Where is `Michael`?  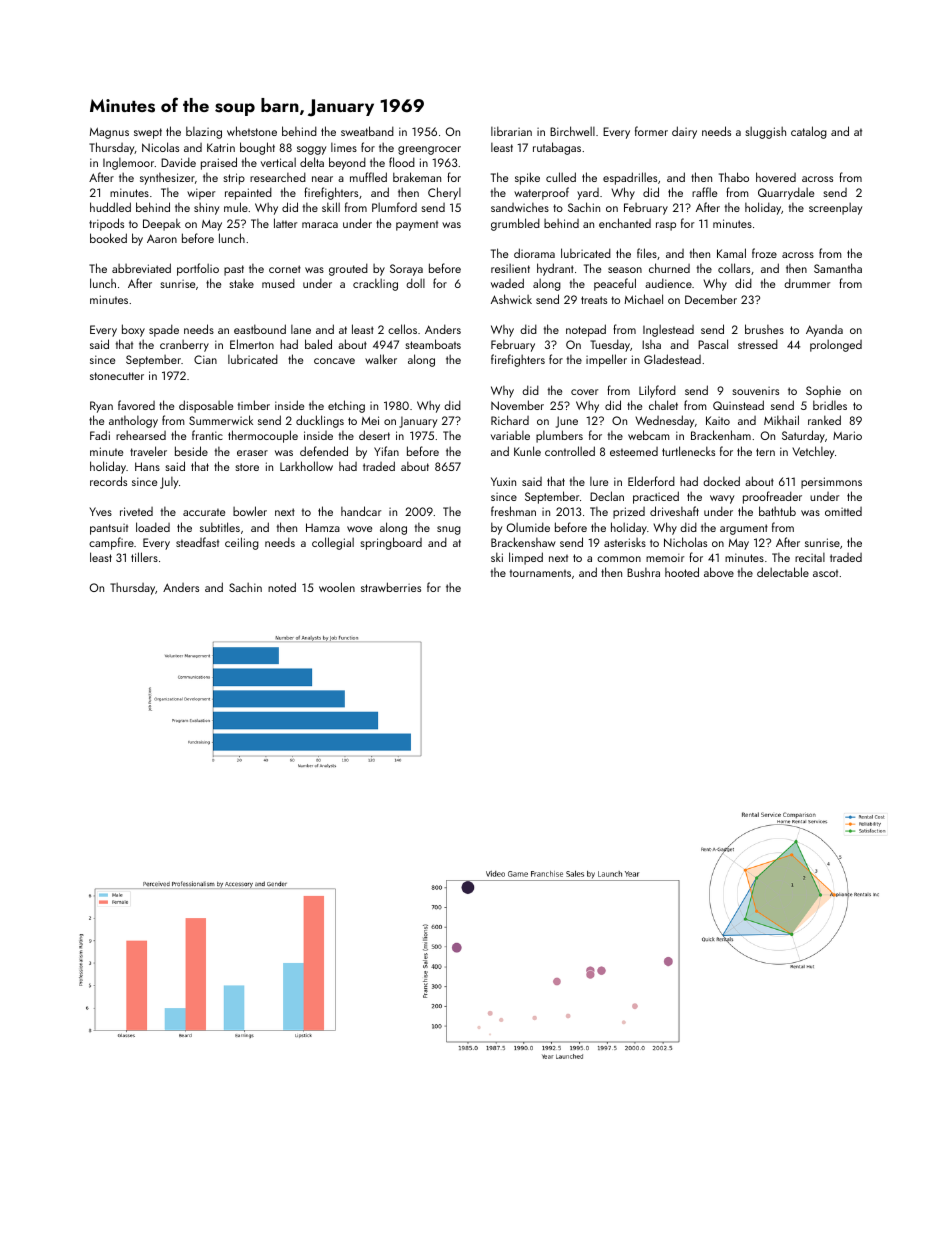 Michael is located at coordinates (644, 299).
